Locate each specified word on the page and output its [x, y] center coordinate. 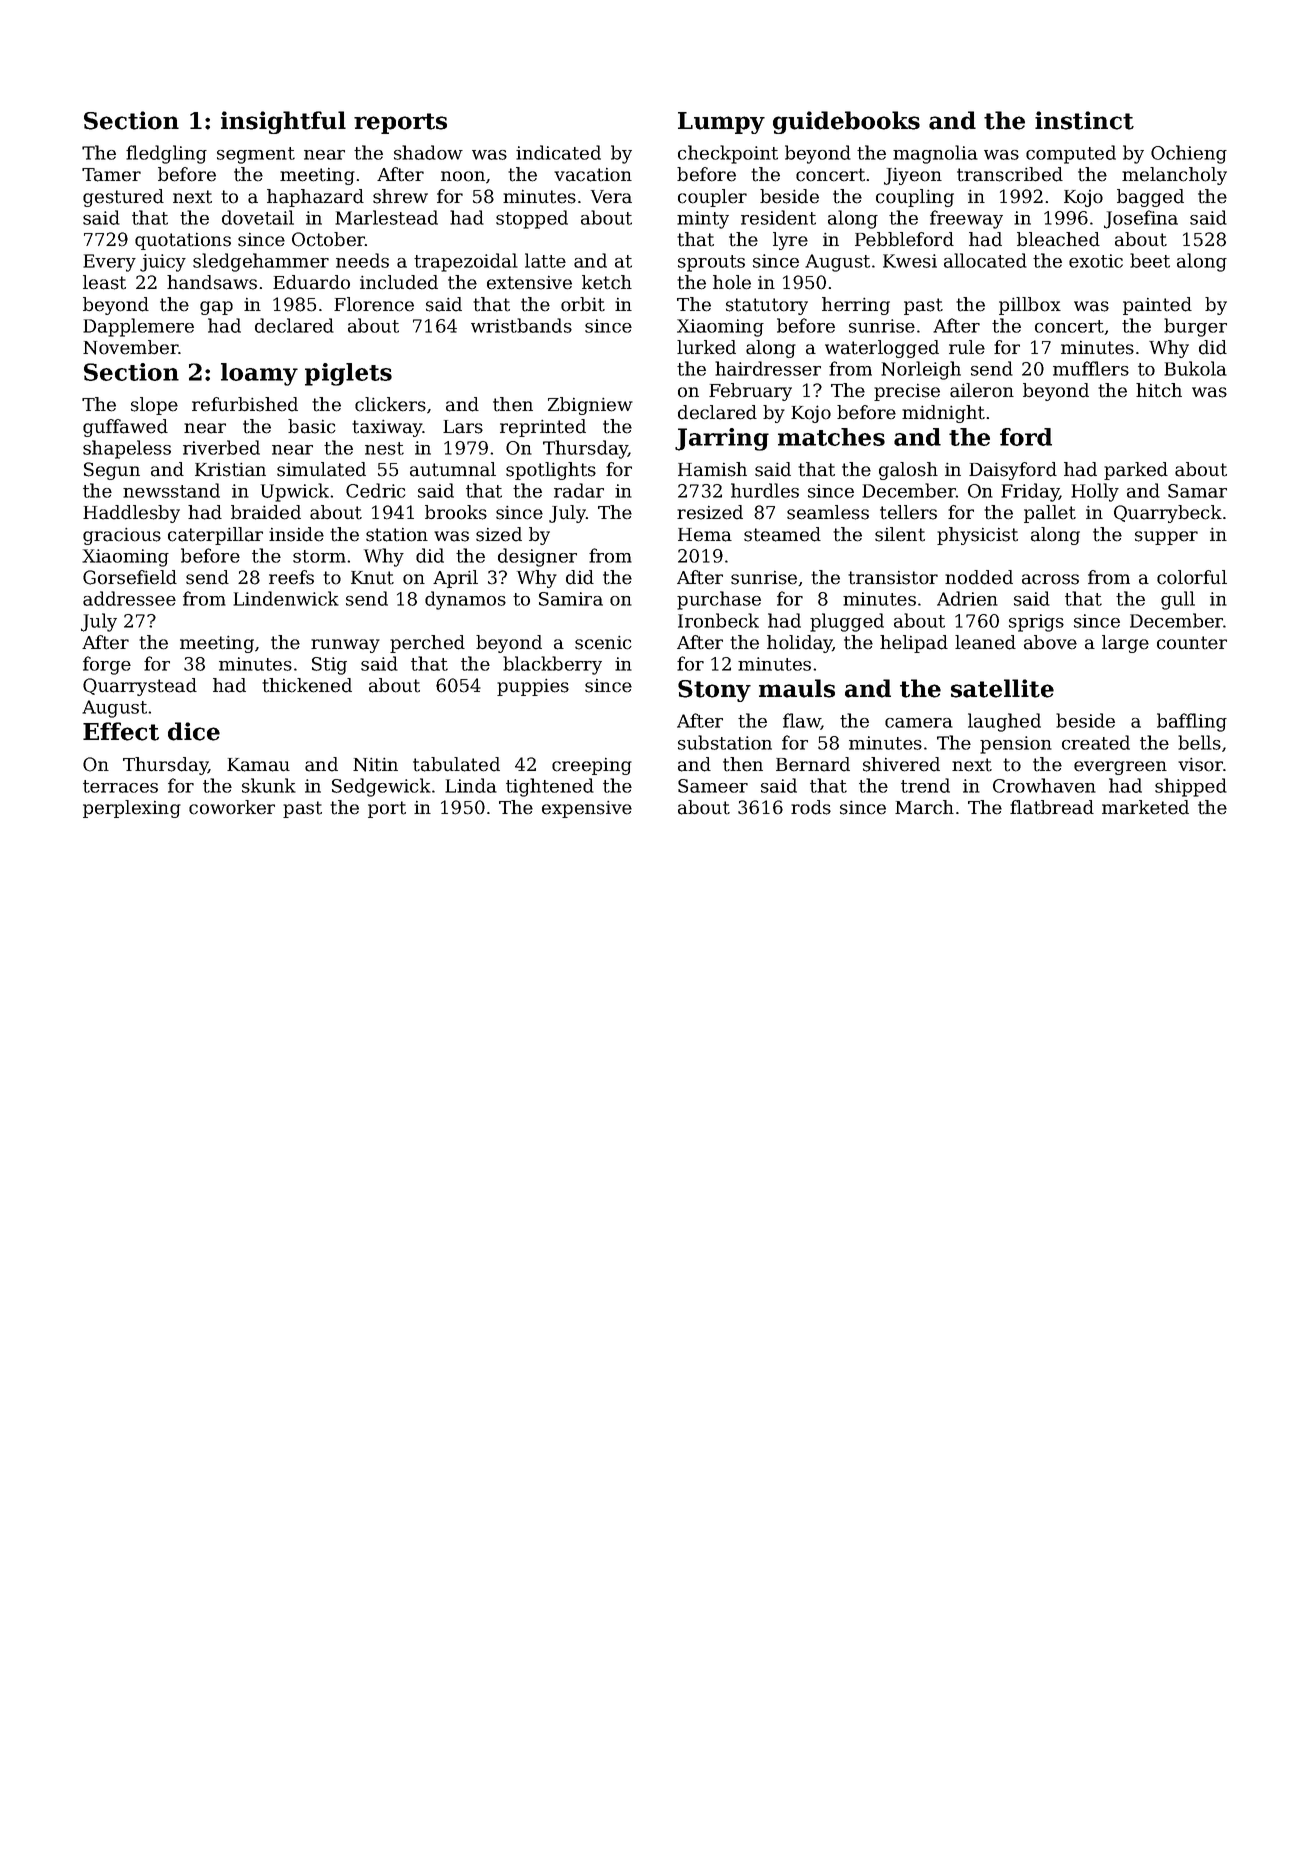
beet [1150, 260]
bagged [1150, 198]
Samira [571, 599]
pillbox [1030, 306]
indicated [558, 152]
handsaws [212, 282]
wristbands [521, 325]
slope [154, 406]
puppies [533, 687]
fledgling [166, 154]
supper [1166, 538]
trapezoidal [466, 262]
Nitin [375, 765]
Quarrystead [140, 687]
